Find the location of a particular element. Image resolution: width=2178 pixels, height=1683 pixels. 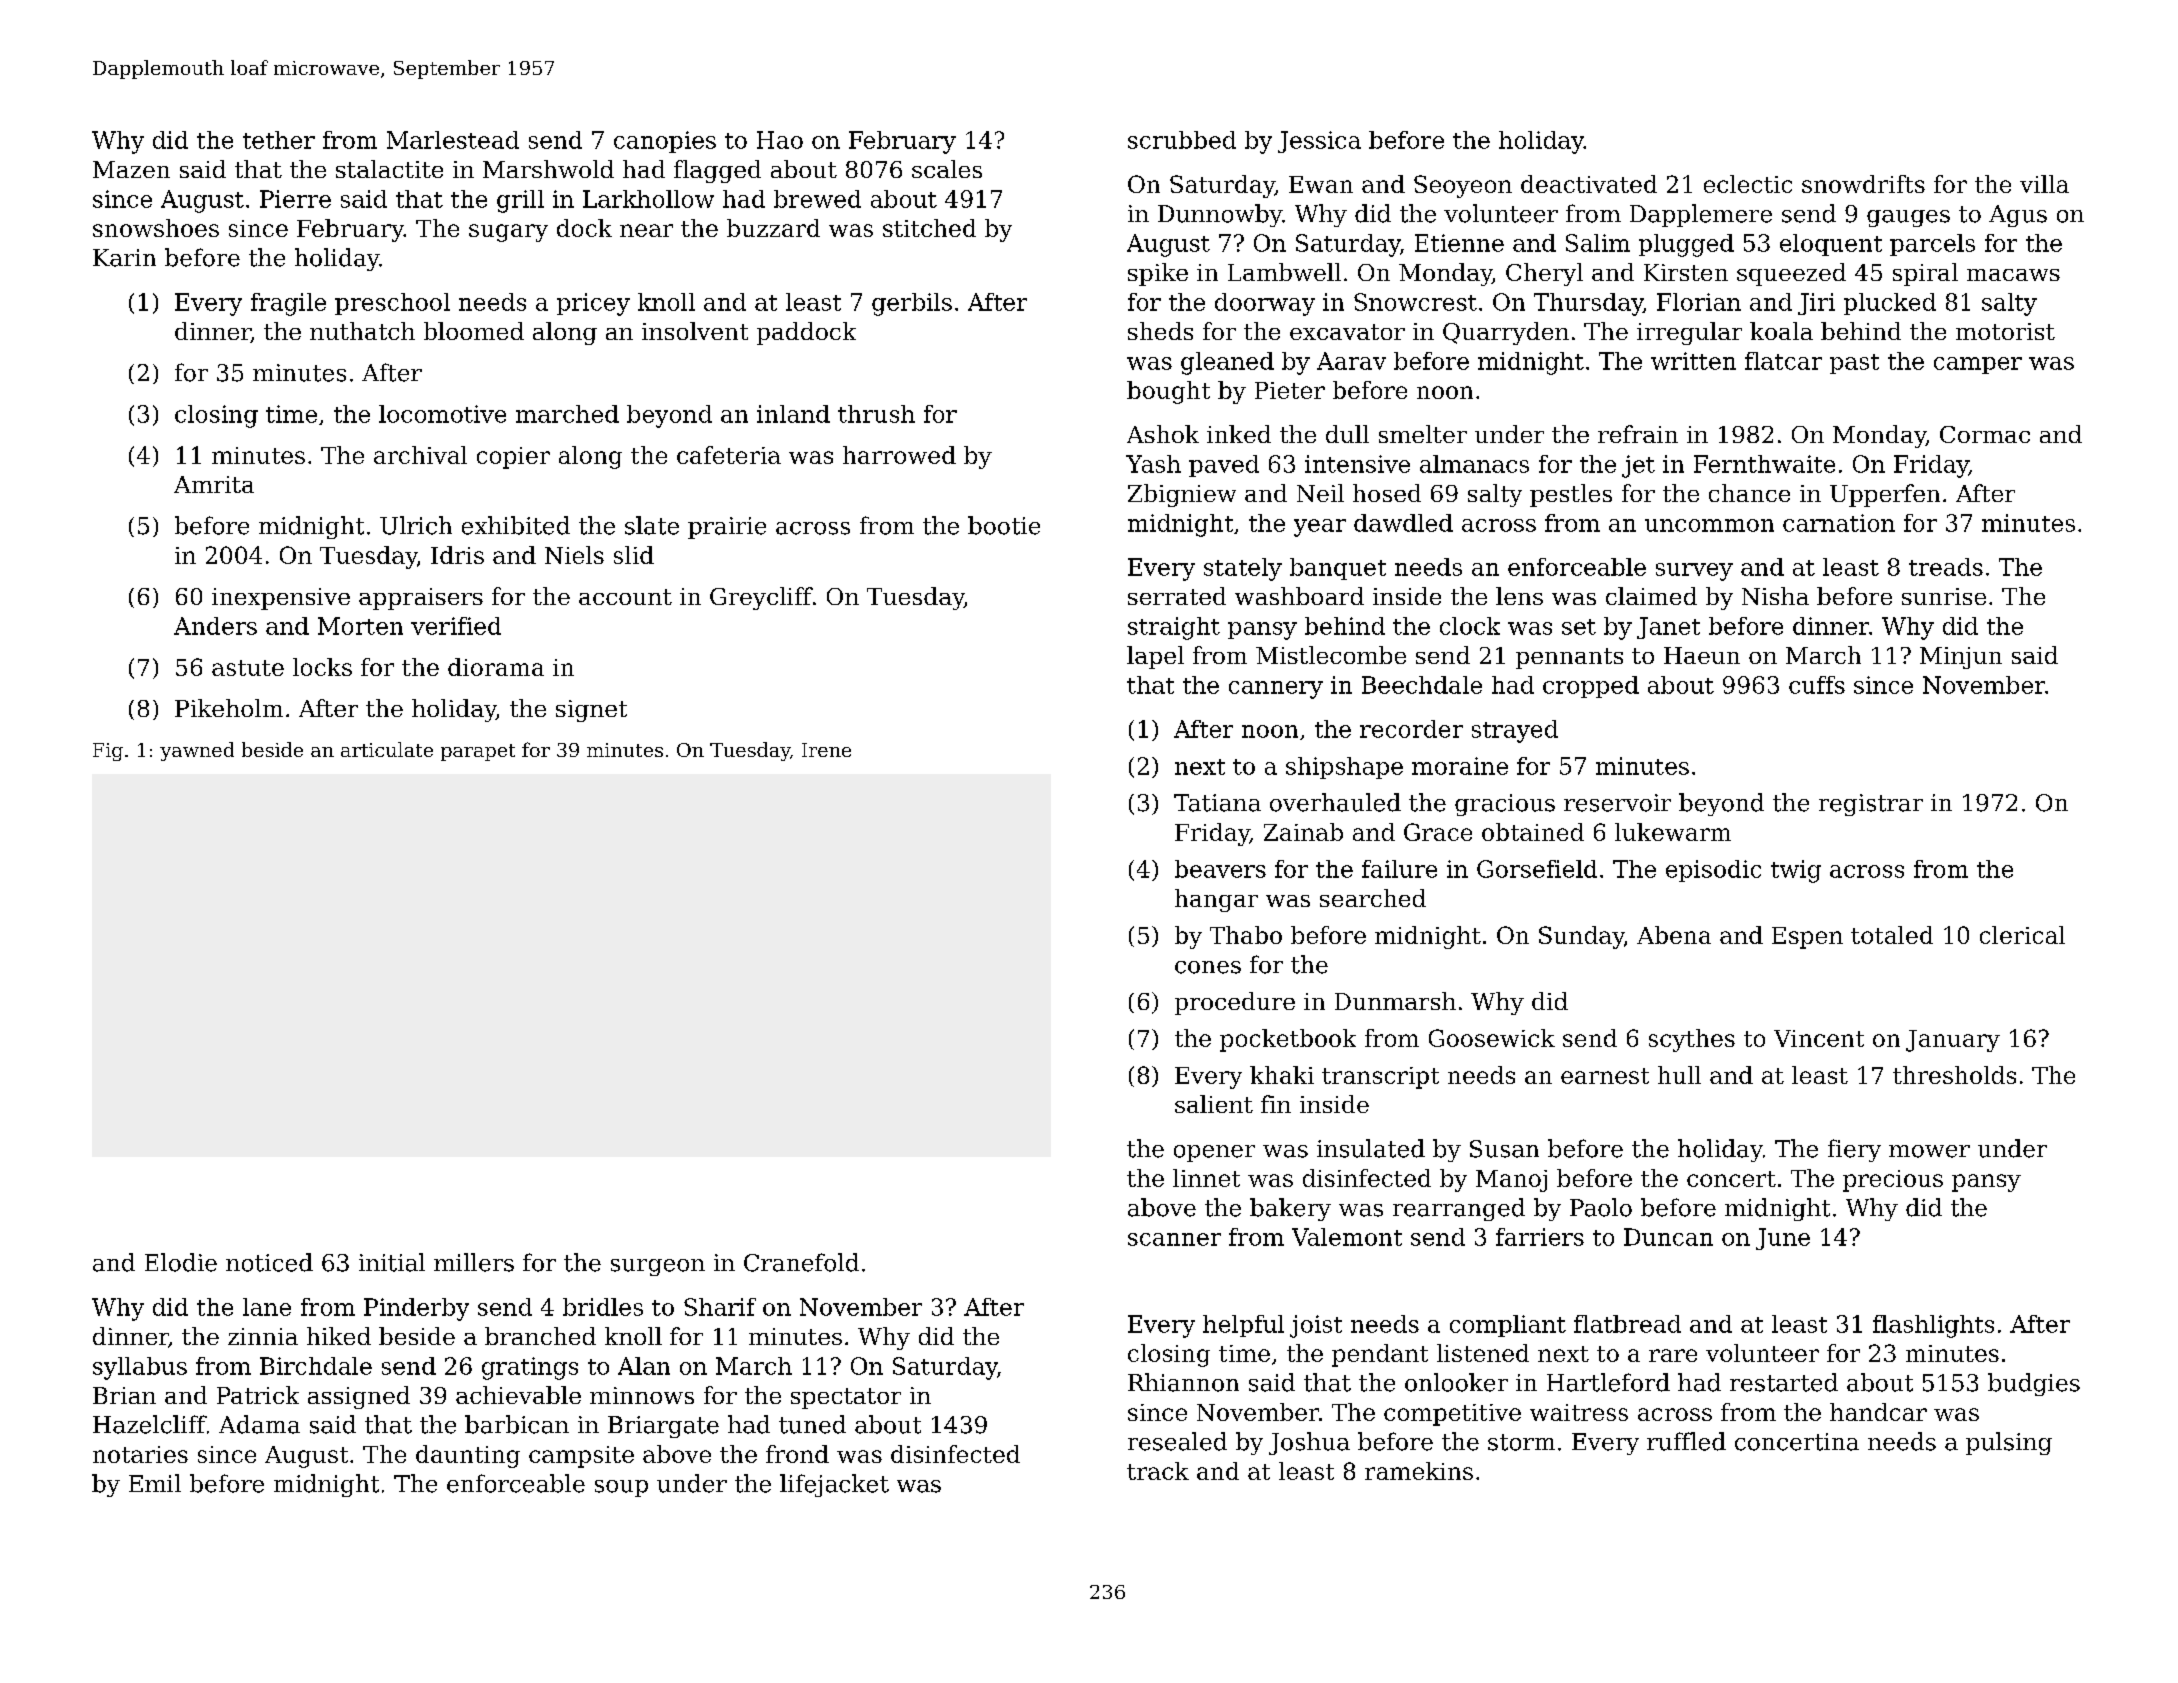

scrubbed is located at coordinates (1182, 140).
